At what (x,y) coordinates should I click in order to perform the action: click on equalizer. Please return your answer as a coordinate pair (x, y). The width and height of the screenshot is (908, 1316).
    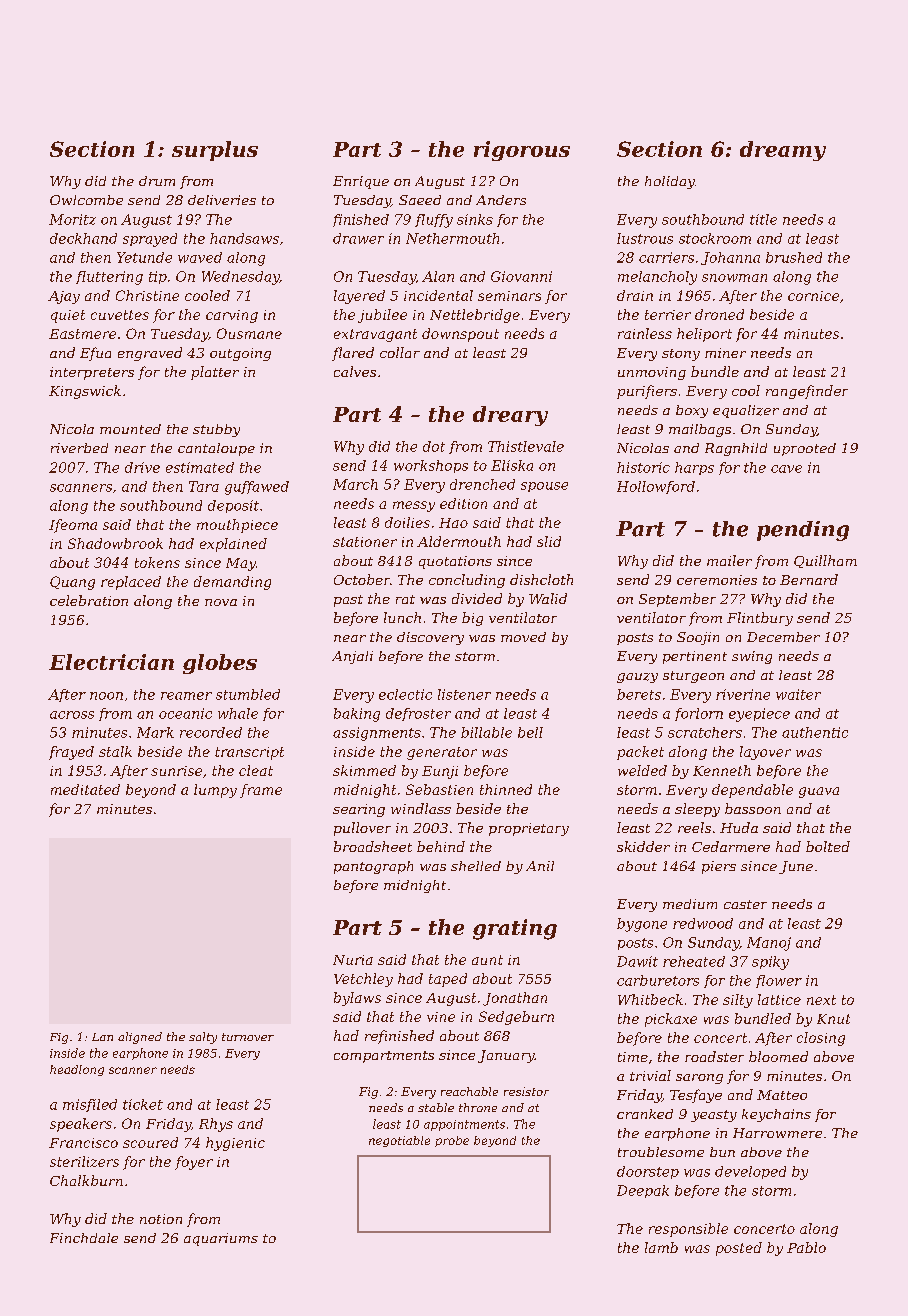
    Looking at the image, I should click on (746, 411).
